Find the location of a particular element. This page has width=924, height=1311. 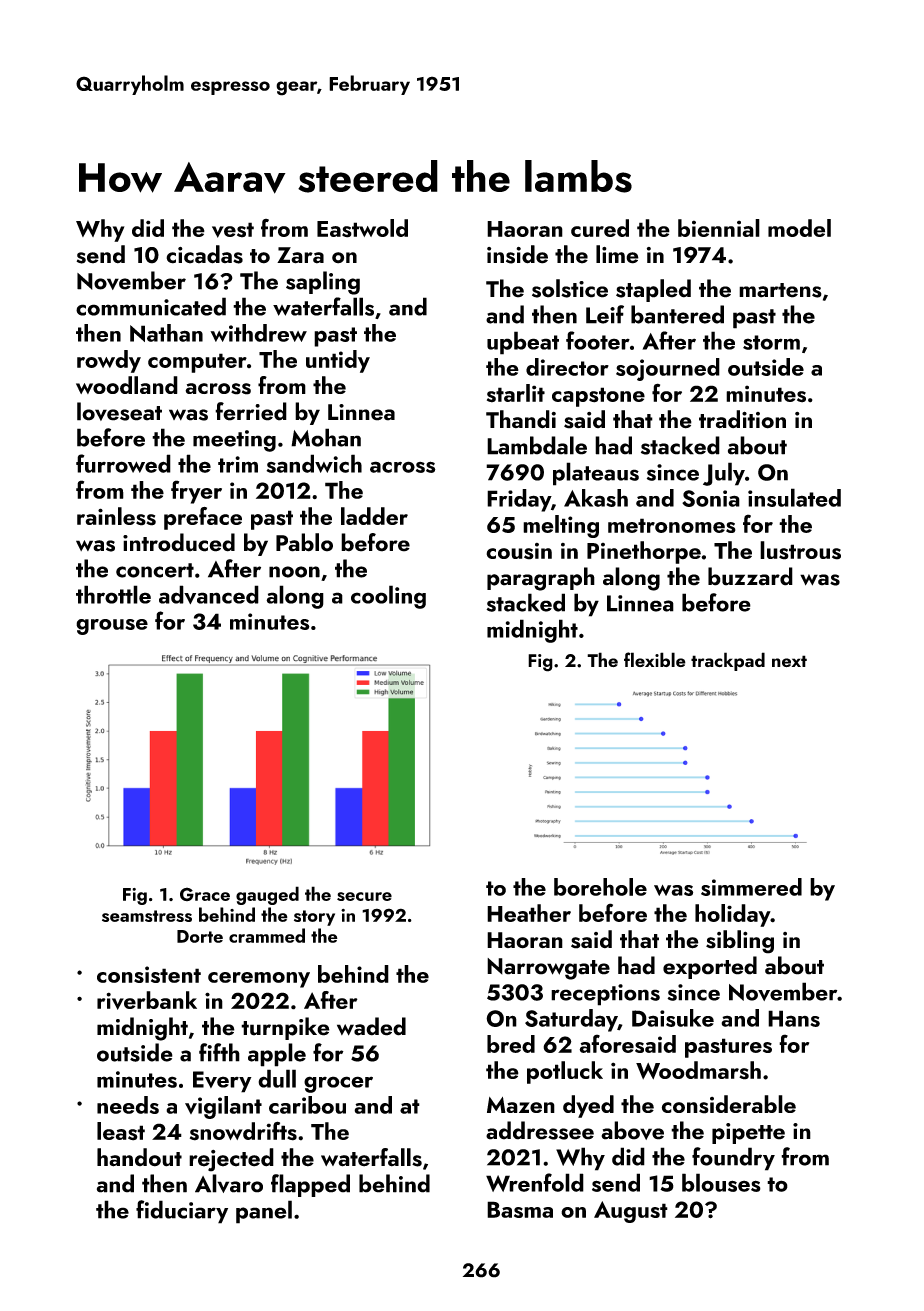

vest is located at coordinates (233, 230).
